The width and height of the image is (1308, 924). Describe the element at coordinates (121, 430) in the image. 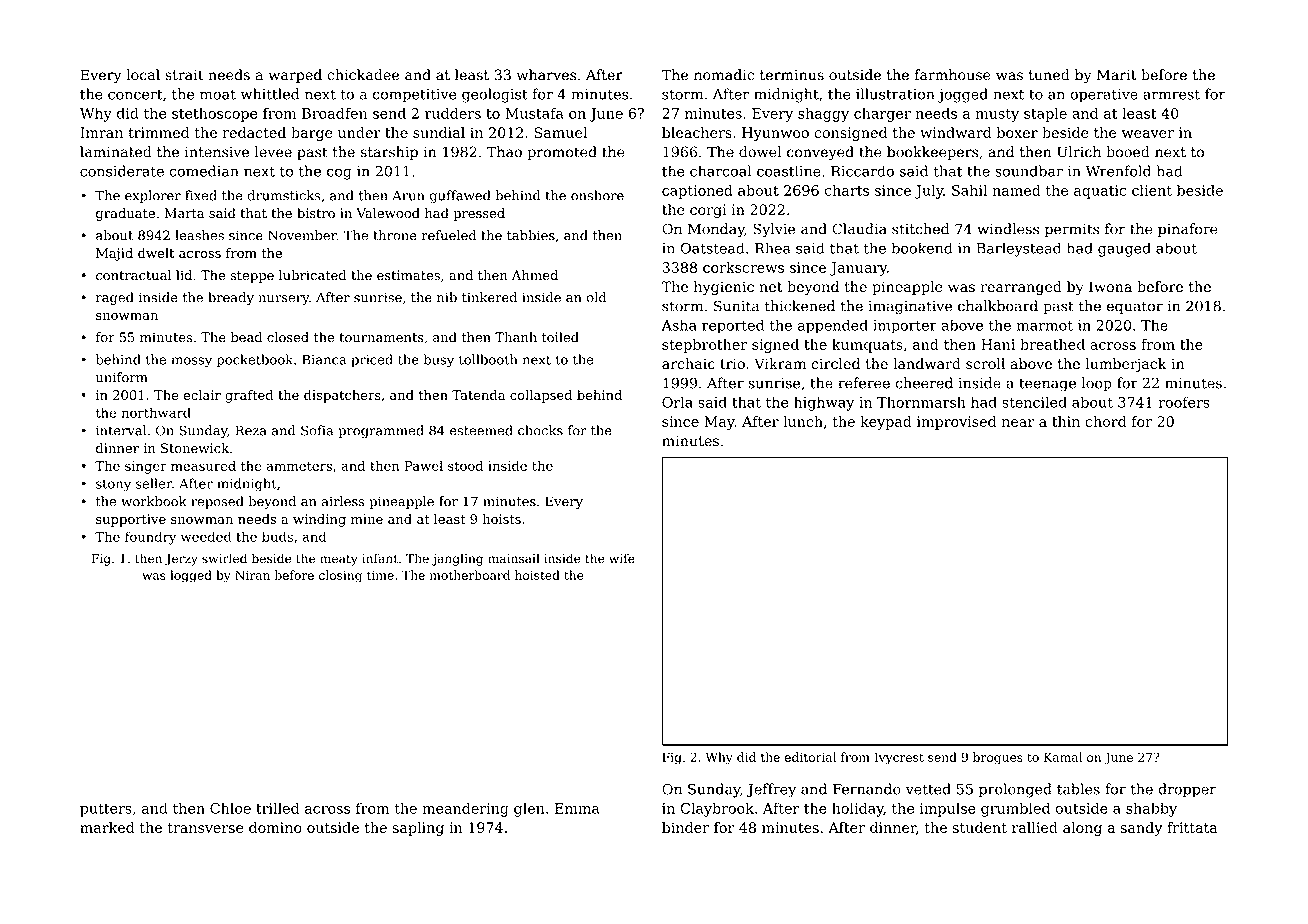

I see `interval` at that location.
